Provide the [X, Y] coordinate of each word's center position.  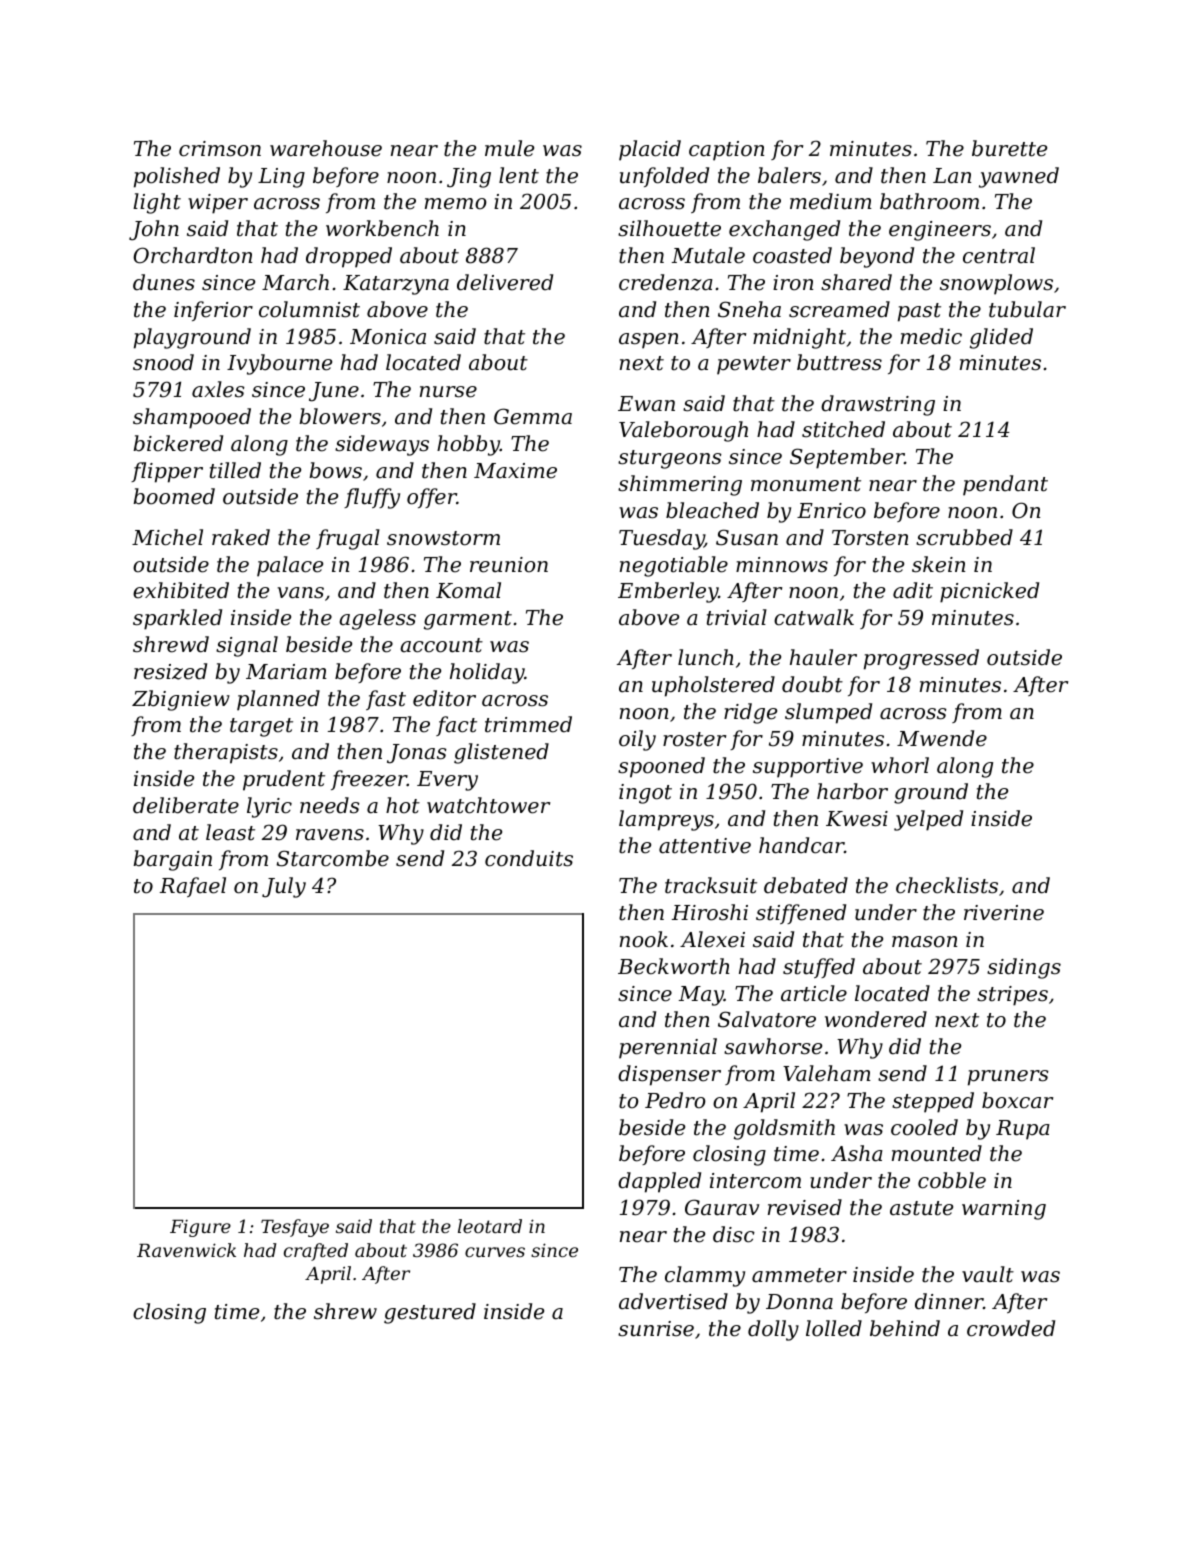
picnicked [989, 592]
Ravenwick [186, 1250]
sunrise [656, 1329]
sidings [1024, 968]
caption [726, 151]
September [847, 458]
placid [650, 150]
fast [386, 700]
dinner [949, 1301]
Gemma [533, 416]
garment [468, 620]
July [284, 887]
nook [644, 939]
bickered [178, 443]
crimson [220, 149]
